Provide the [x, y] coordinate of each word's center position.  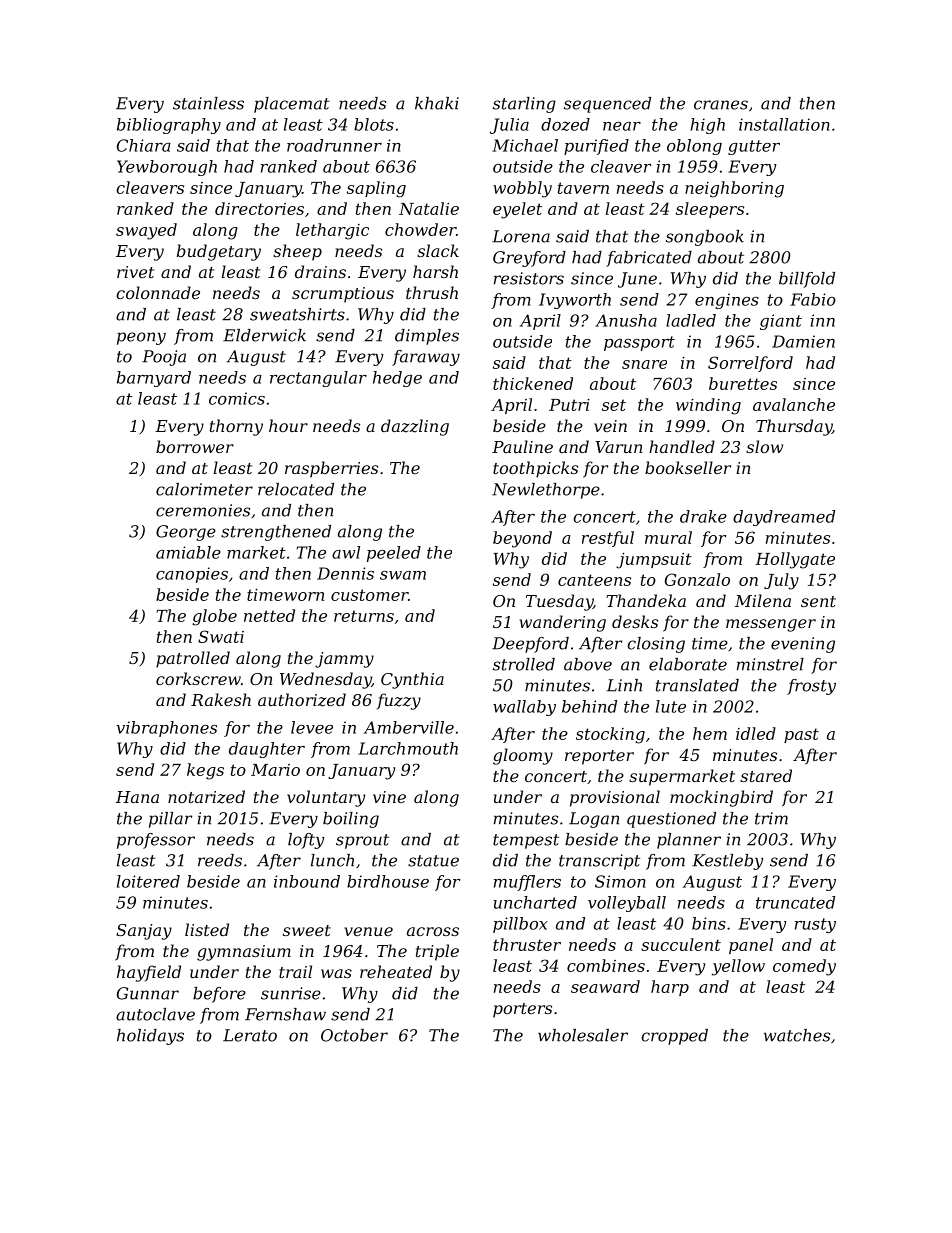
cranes [721, 105]
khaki [437, 103]
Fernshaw [285, 1014]
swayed [146, 231]
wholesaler [583, 1035]
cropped [674, 1037]
